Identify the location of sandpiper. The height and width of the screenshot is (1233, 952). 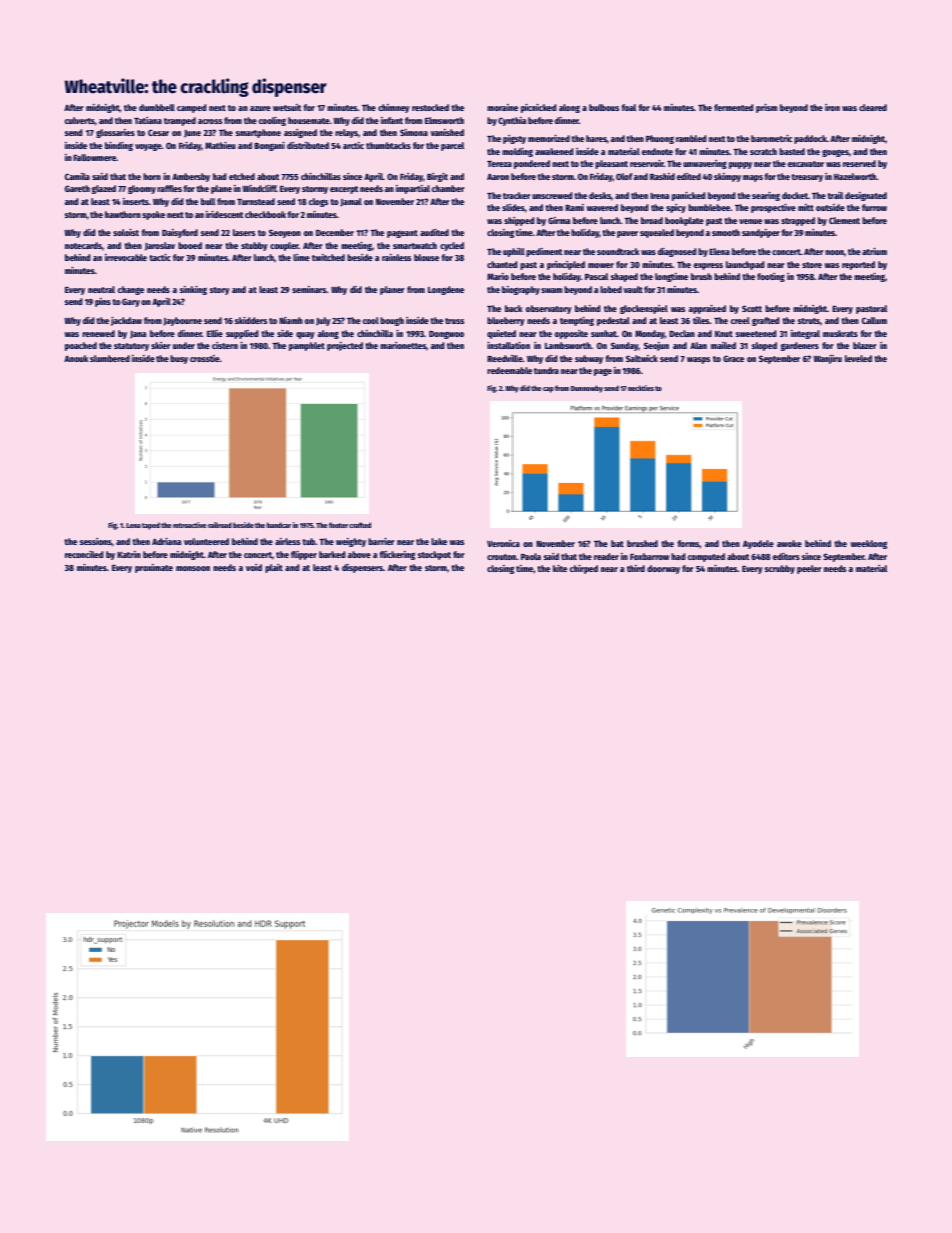
(761, 233).
